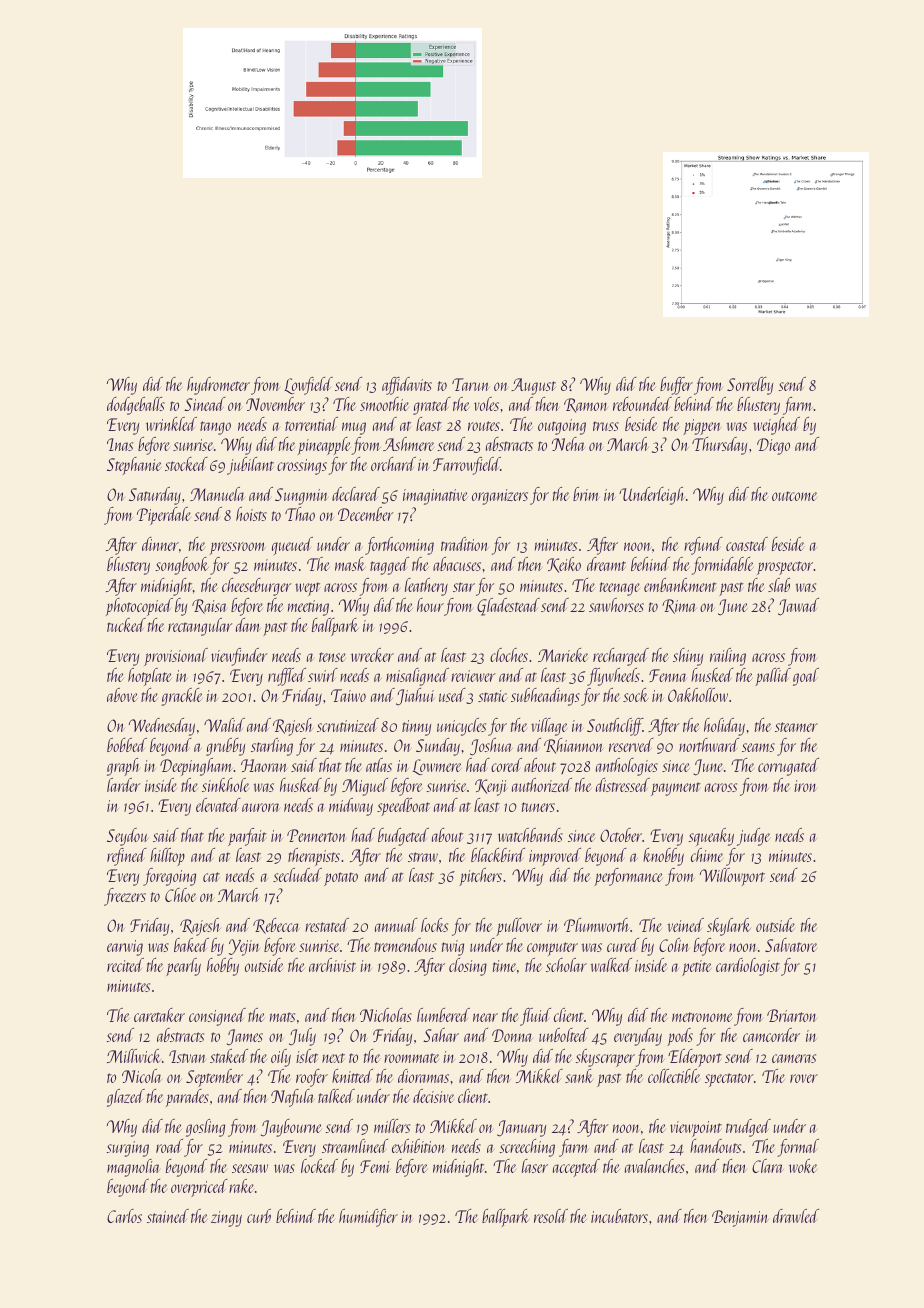 Image resolution: width=924 pixels, height=1308 pixels. Describe the element at coordinates (564, 565) in the screenshot. I see `Keiko` at that location.
